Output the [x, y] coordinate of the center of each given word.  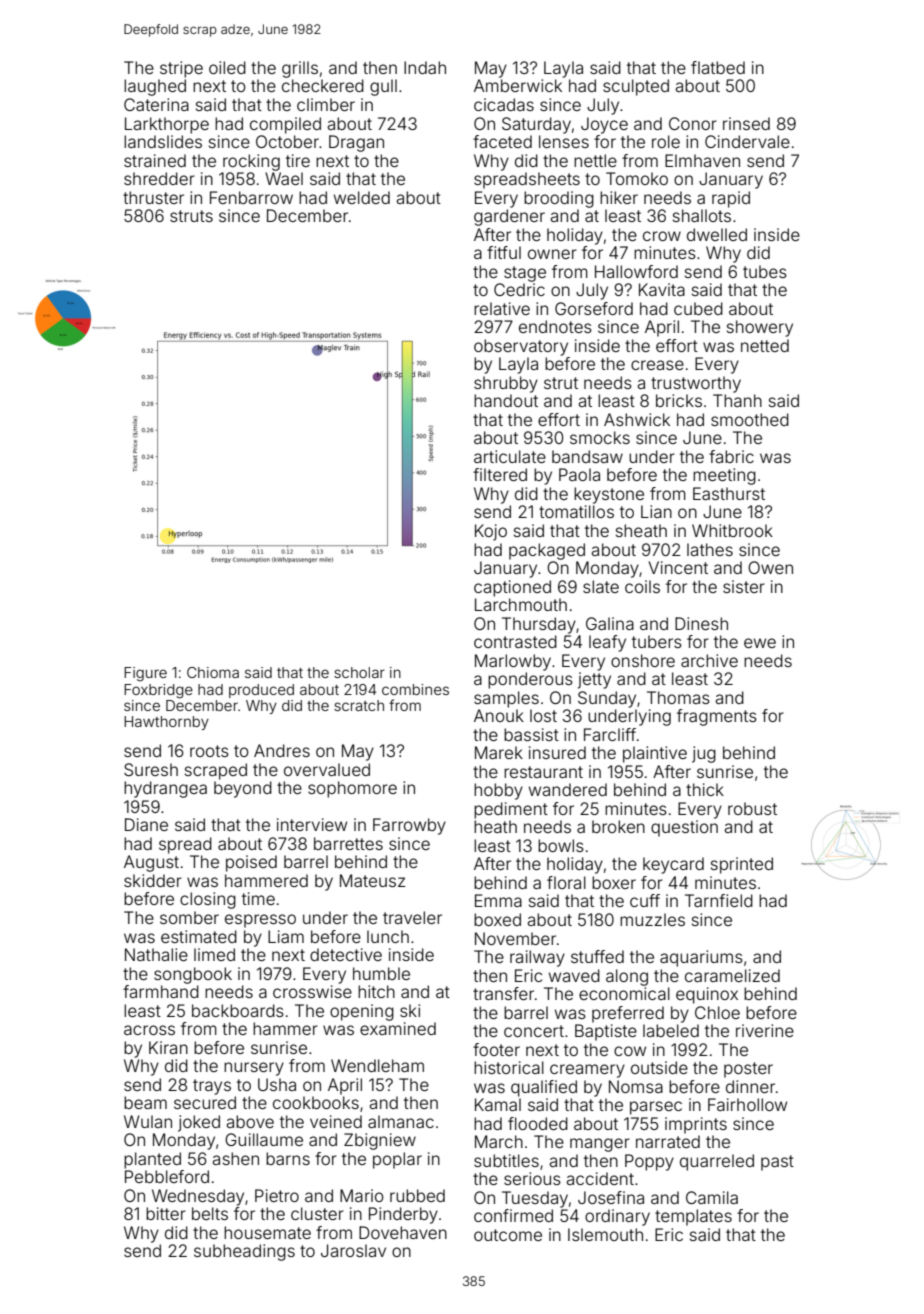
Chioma [213, 672]
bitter [166, 1213]
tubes [765, 271]
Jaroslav [353, 1250]
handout [506, 400]
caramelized [732, 975]
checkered [323, 85]
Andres [282, 750]
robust [752, 808]
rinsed [746, 123]
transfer [503, 993]
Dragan [356, 143]
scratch [359, 705]
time [258, 898]
